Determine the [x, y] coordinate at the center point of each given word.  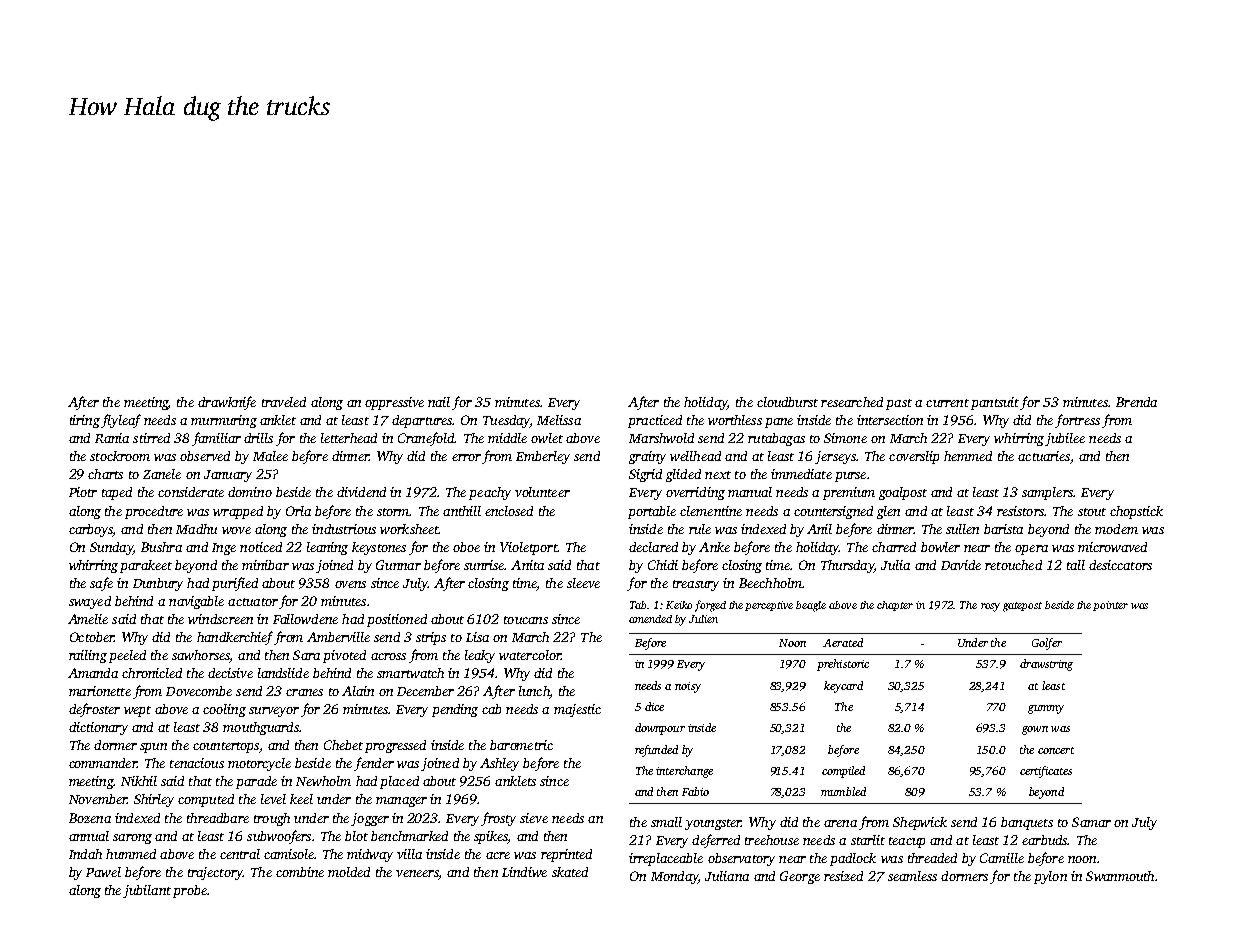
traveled [284, 402]
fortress [1077, 421]
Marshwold [661, 438]
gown [1035, 730]
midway [370, 855]
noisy [688, 687]
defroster [94, 710]
